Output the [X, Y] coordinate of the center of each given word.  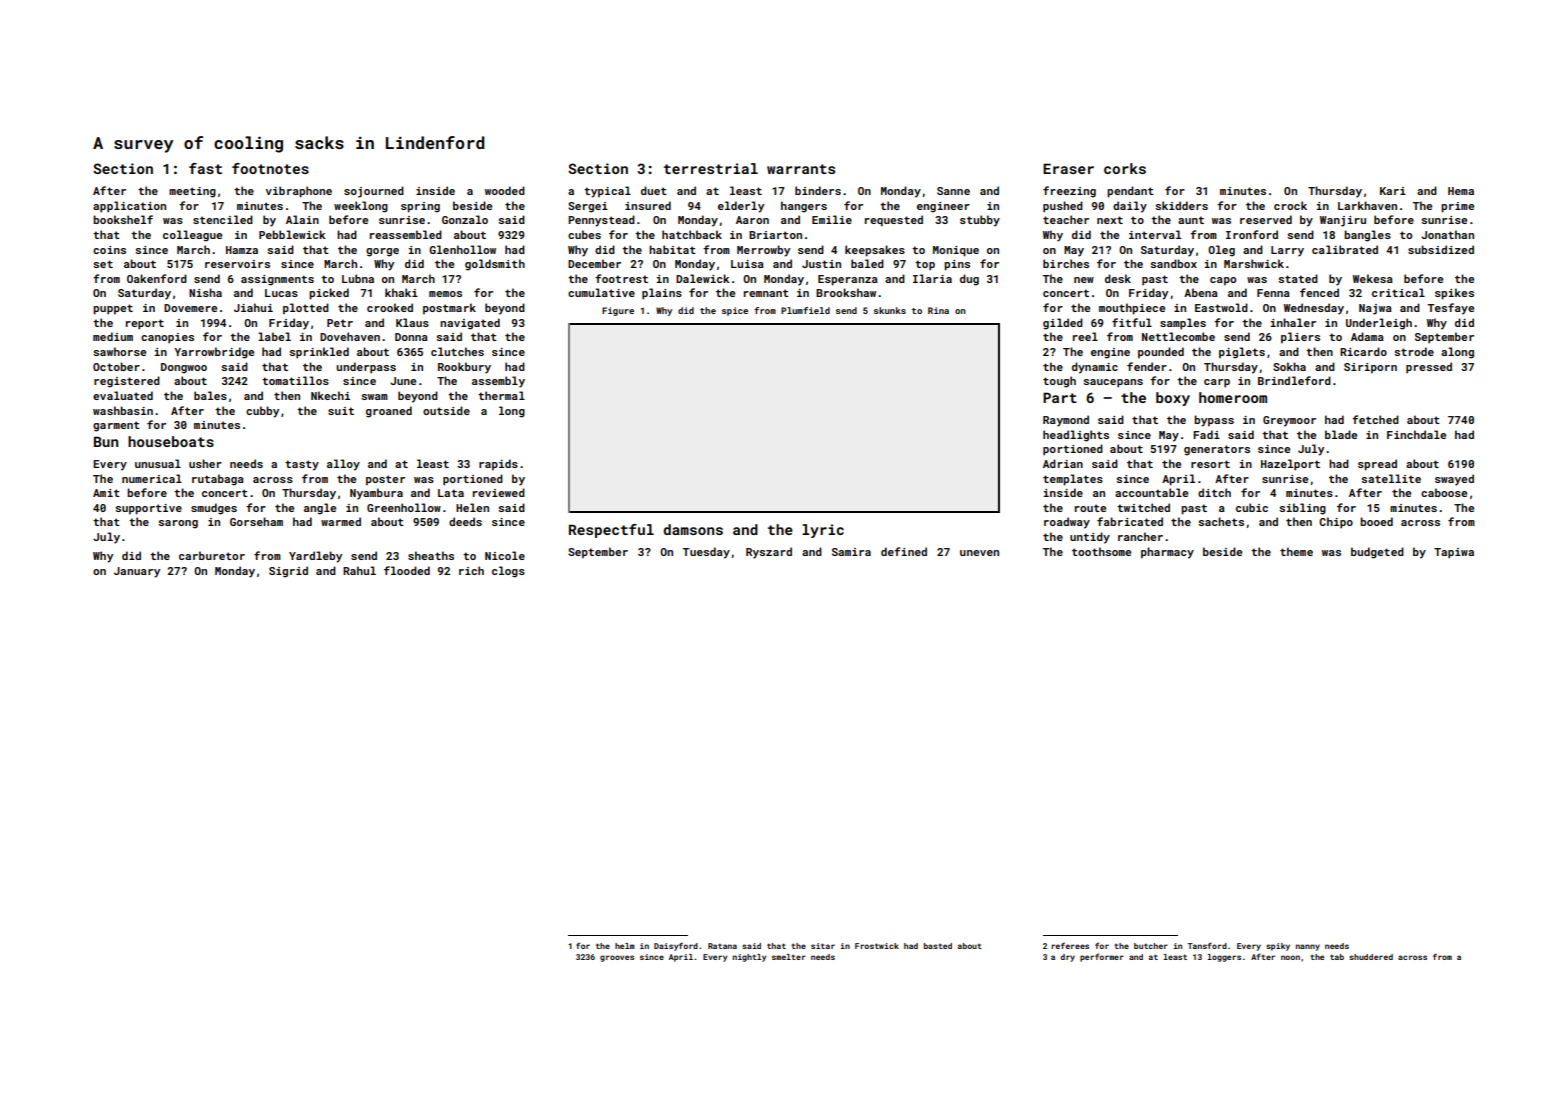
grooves [617, 958]
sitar [823, 946]
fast [205, 168]
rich [471, 570]
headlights [1076, 436]
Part [1060, 397]
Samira [851, 552]
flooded [407, 570]
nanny [1308, 947]
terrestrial [711, 168]
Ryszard [769, 553]
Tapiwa [1454, 553]
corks [1125, 168]
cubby [262, 412]
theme [1296, 551]
